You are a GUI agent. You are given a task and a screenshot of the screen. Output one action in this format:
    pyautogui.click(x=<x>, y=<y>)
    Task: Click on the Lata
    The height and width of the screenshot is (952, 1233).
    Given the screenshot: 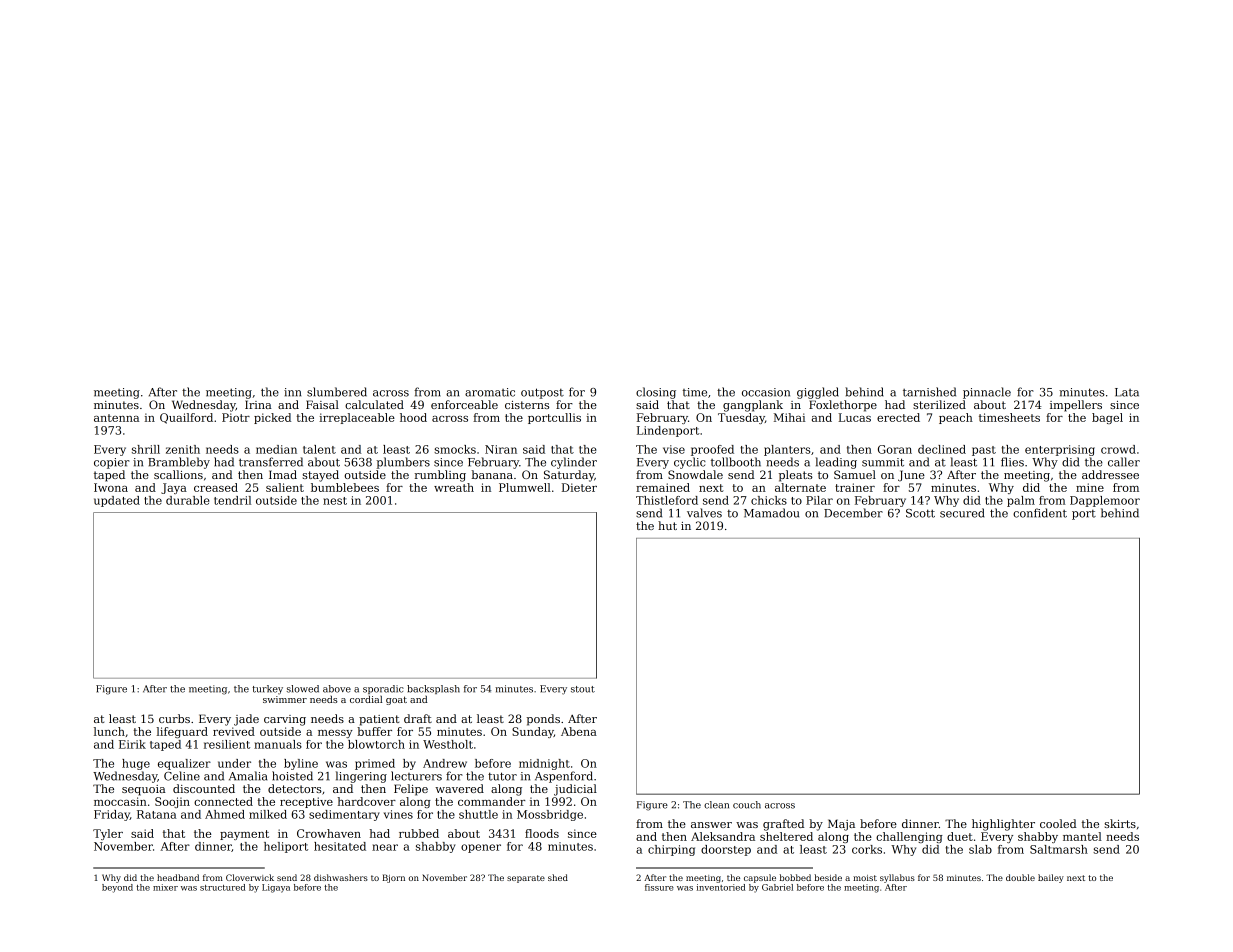 What is the action you would take?
    pyautogui.click(x=1127, y=392)
